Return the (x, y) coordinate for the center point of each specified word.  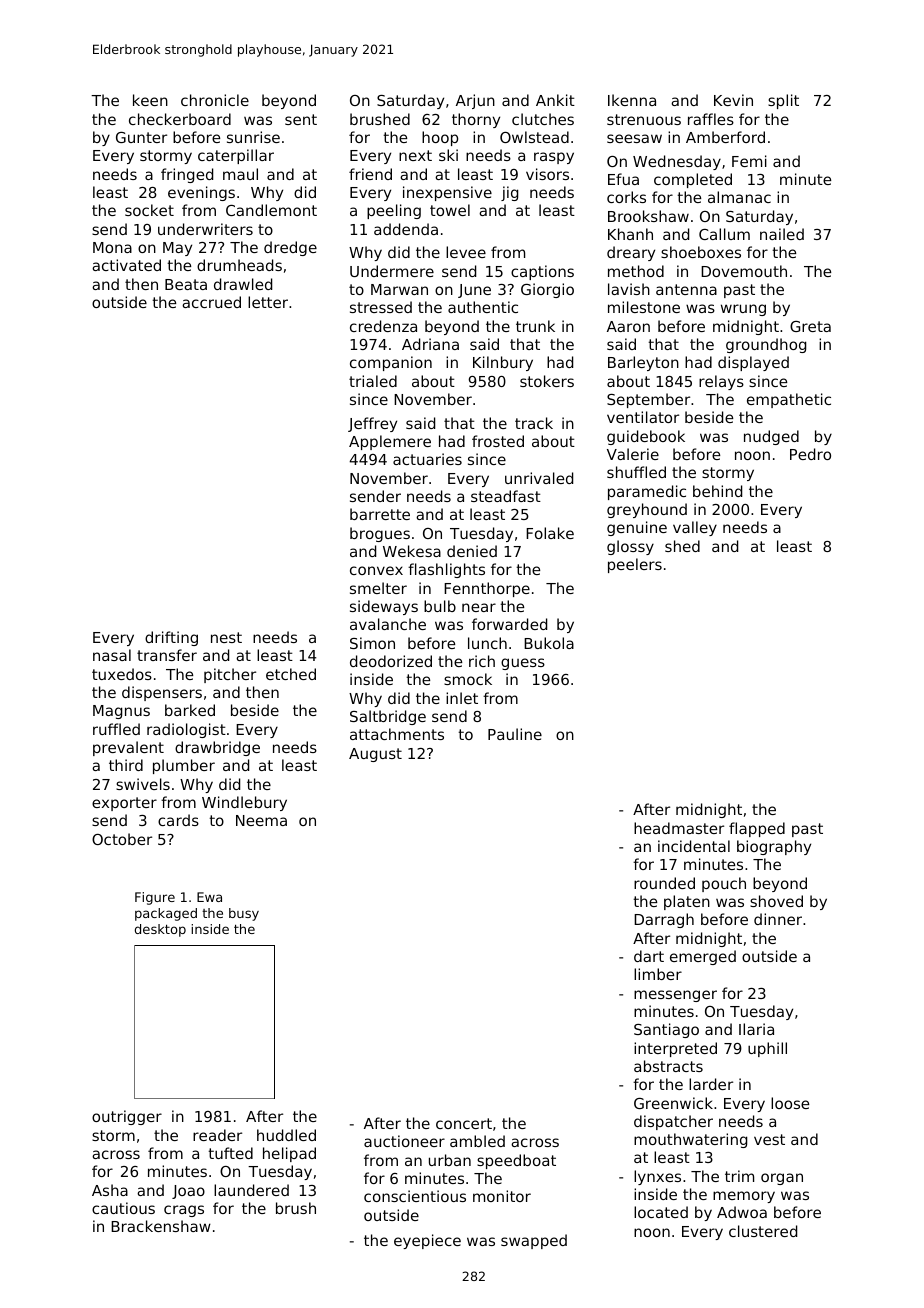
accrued (211, 302)
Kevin (733, 100)
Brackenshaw (161, 1226)
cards (178, 820)
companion (391, 363)
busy (244, 914)
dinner (778, 919)
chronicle (215, 100)
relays (721, 382)
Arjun (475, 101)
